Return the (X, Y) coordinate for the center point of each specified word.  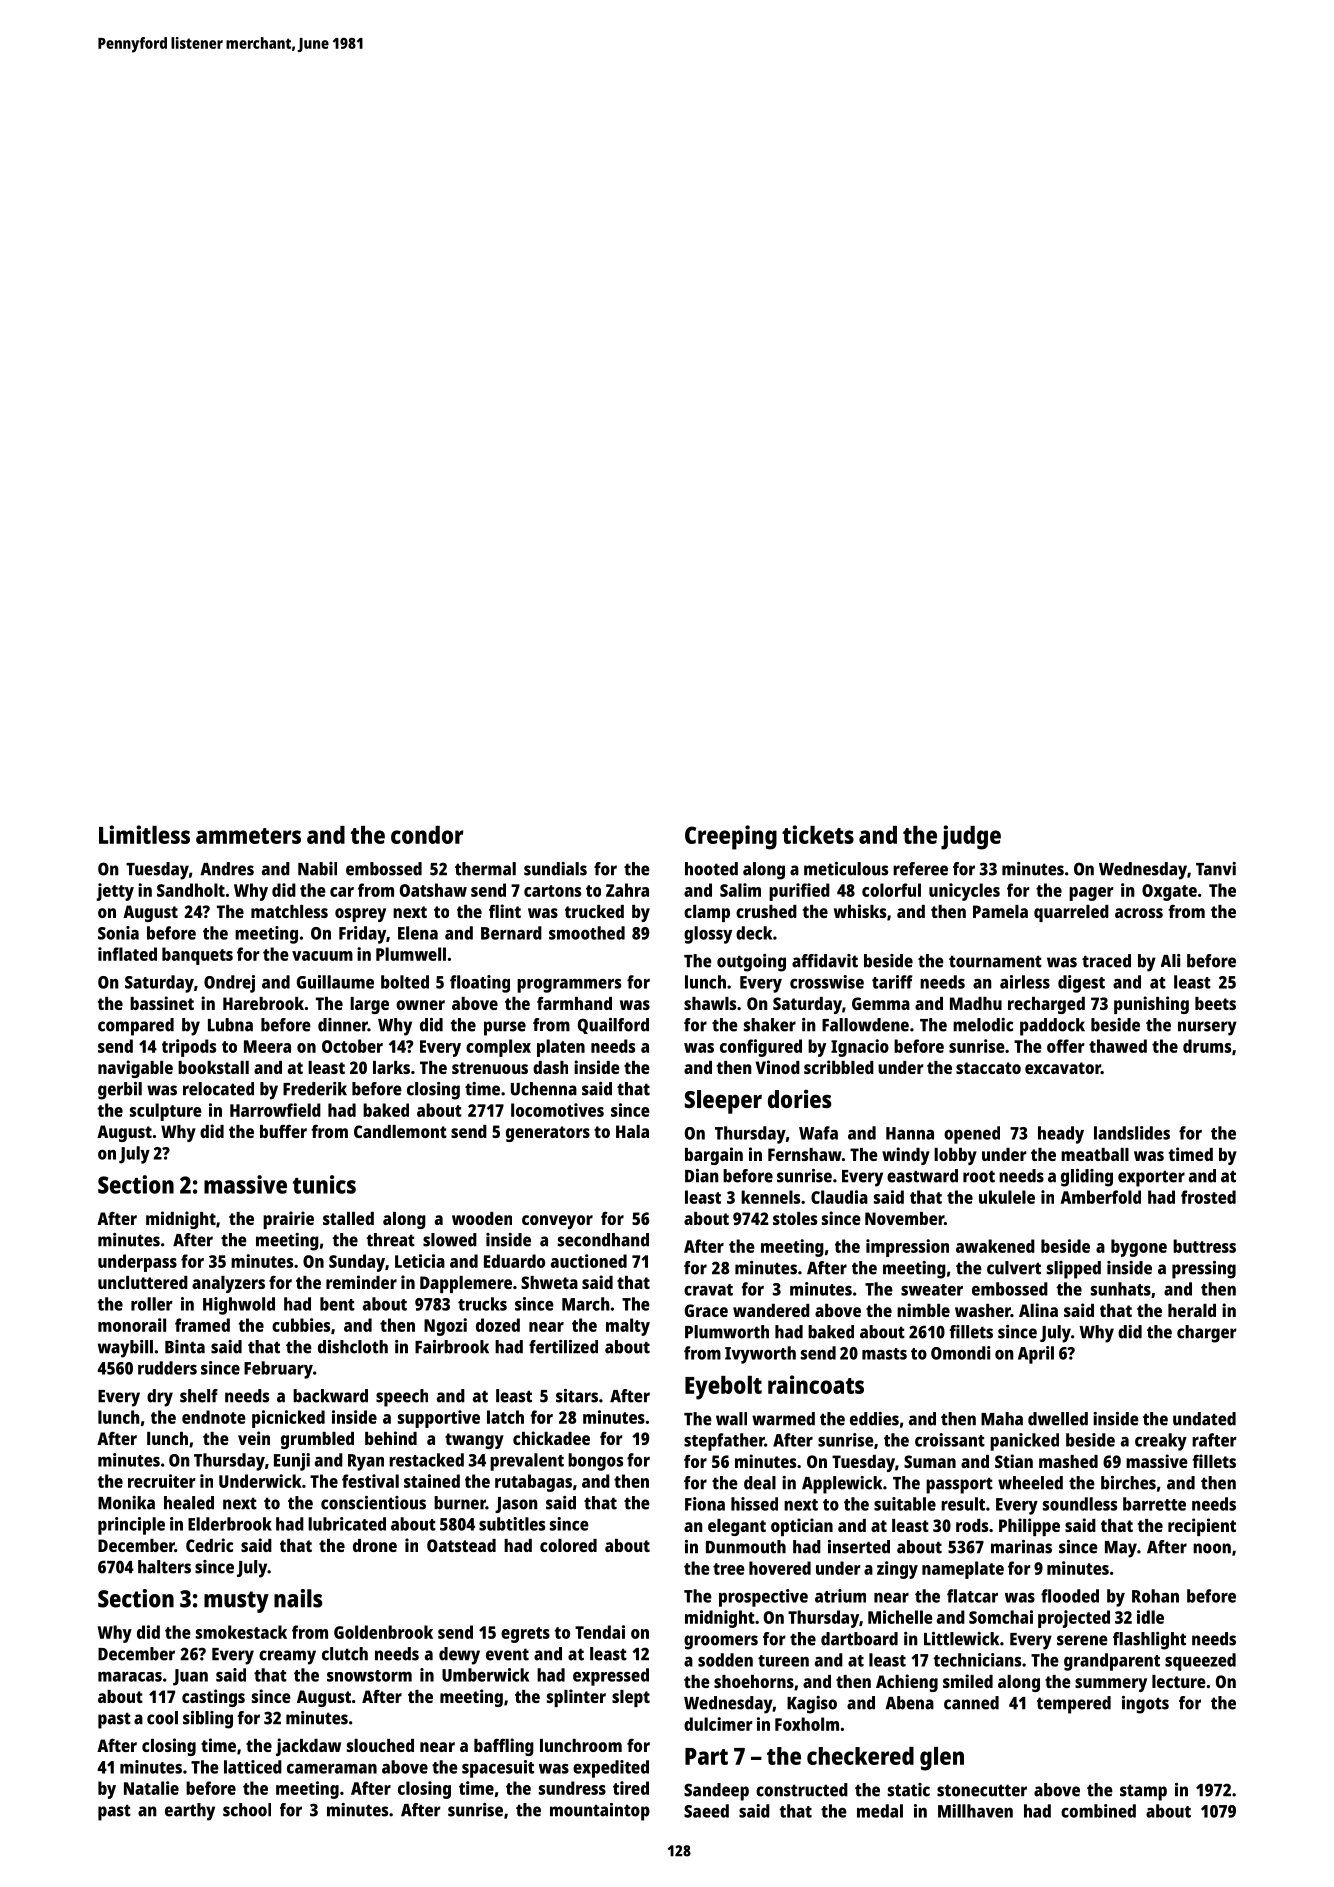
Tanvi (1216, 869)
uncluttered (143, 1282)
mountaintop (600, 1812)
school (247, 1810)
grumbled (317, 1440)
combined (1098, 1811)
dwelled (1058, 1419)
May (1121, 1549)
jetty (115, 892)
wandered (771, 1310)
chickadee (551, 1438)
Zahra (627, 890)
